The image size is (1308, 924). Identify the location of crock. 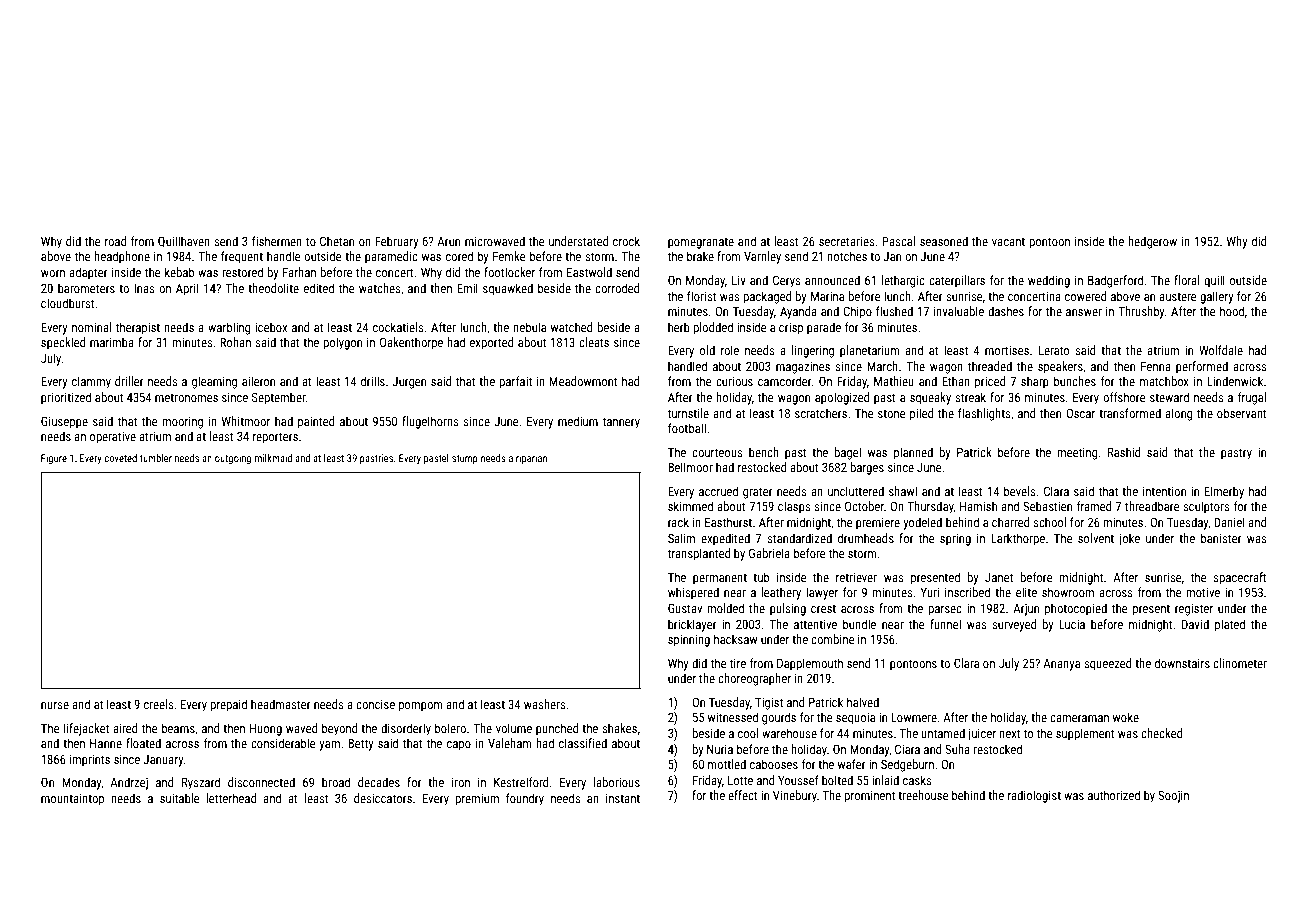
(626, 241).
